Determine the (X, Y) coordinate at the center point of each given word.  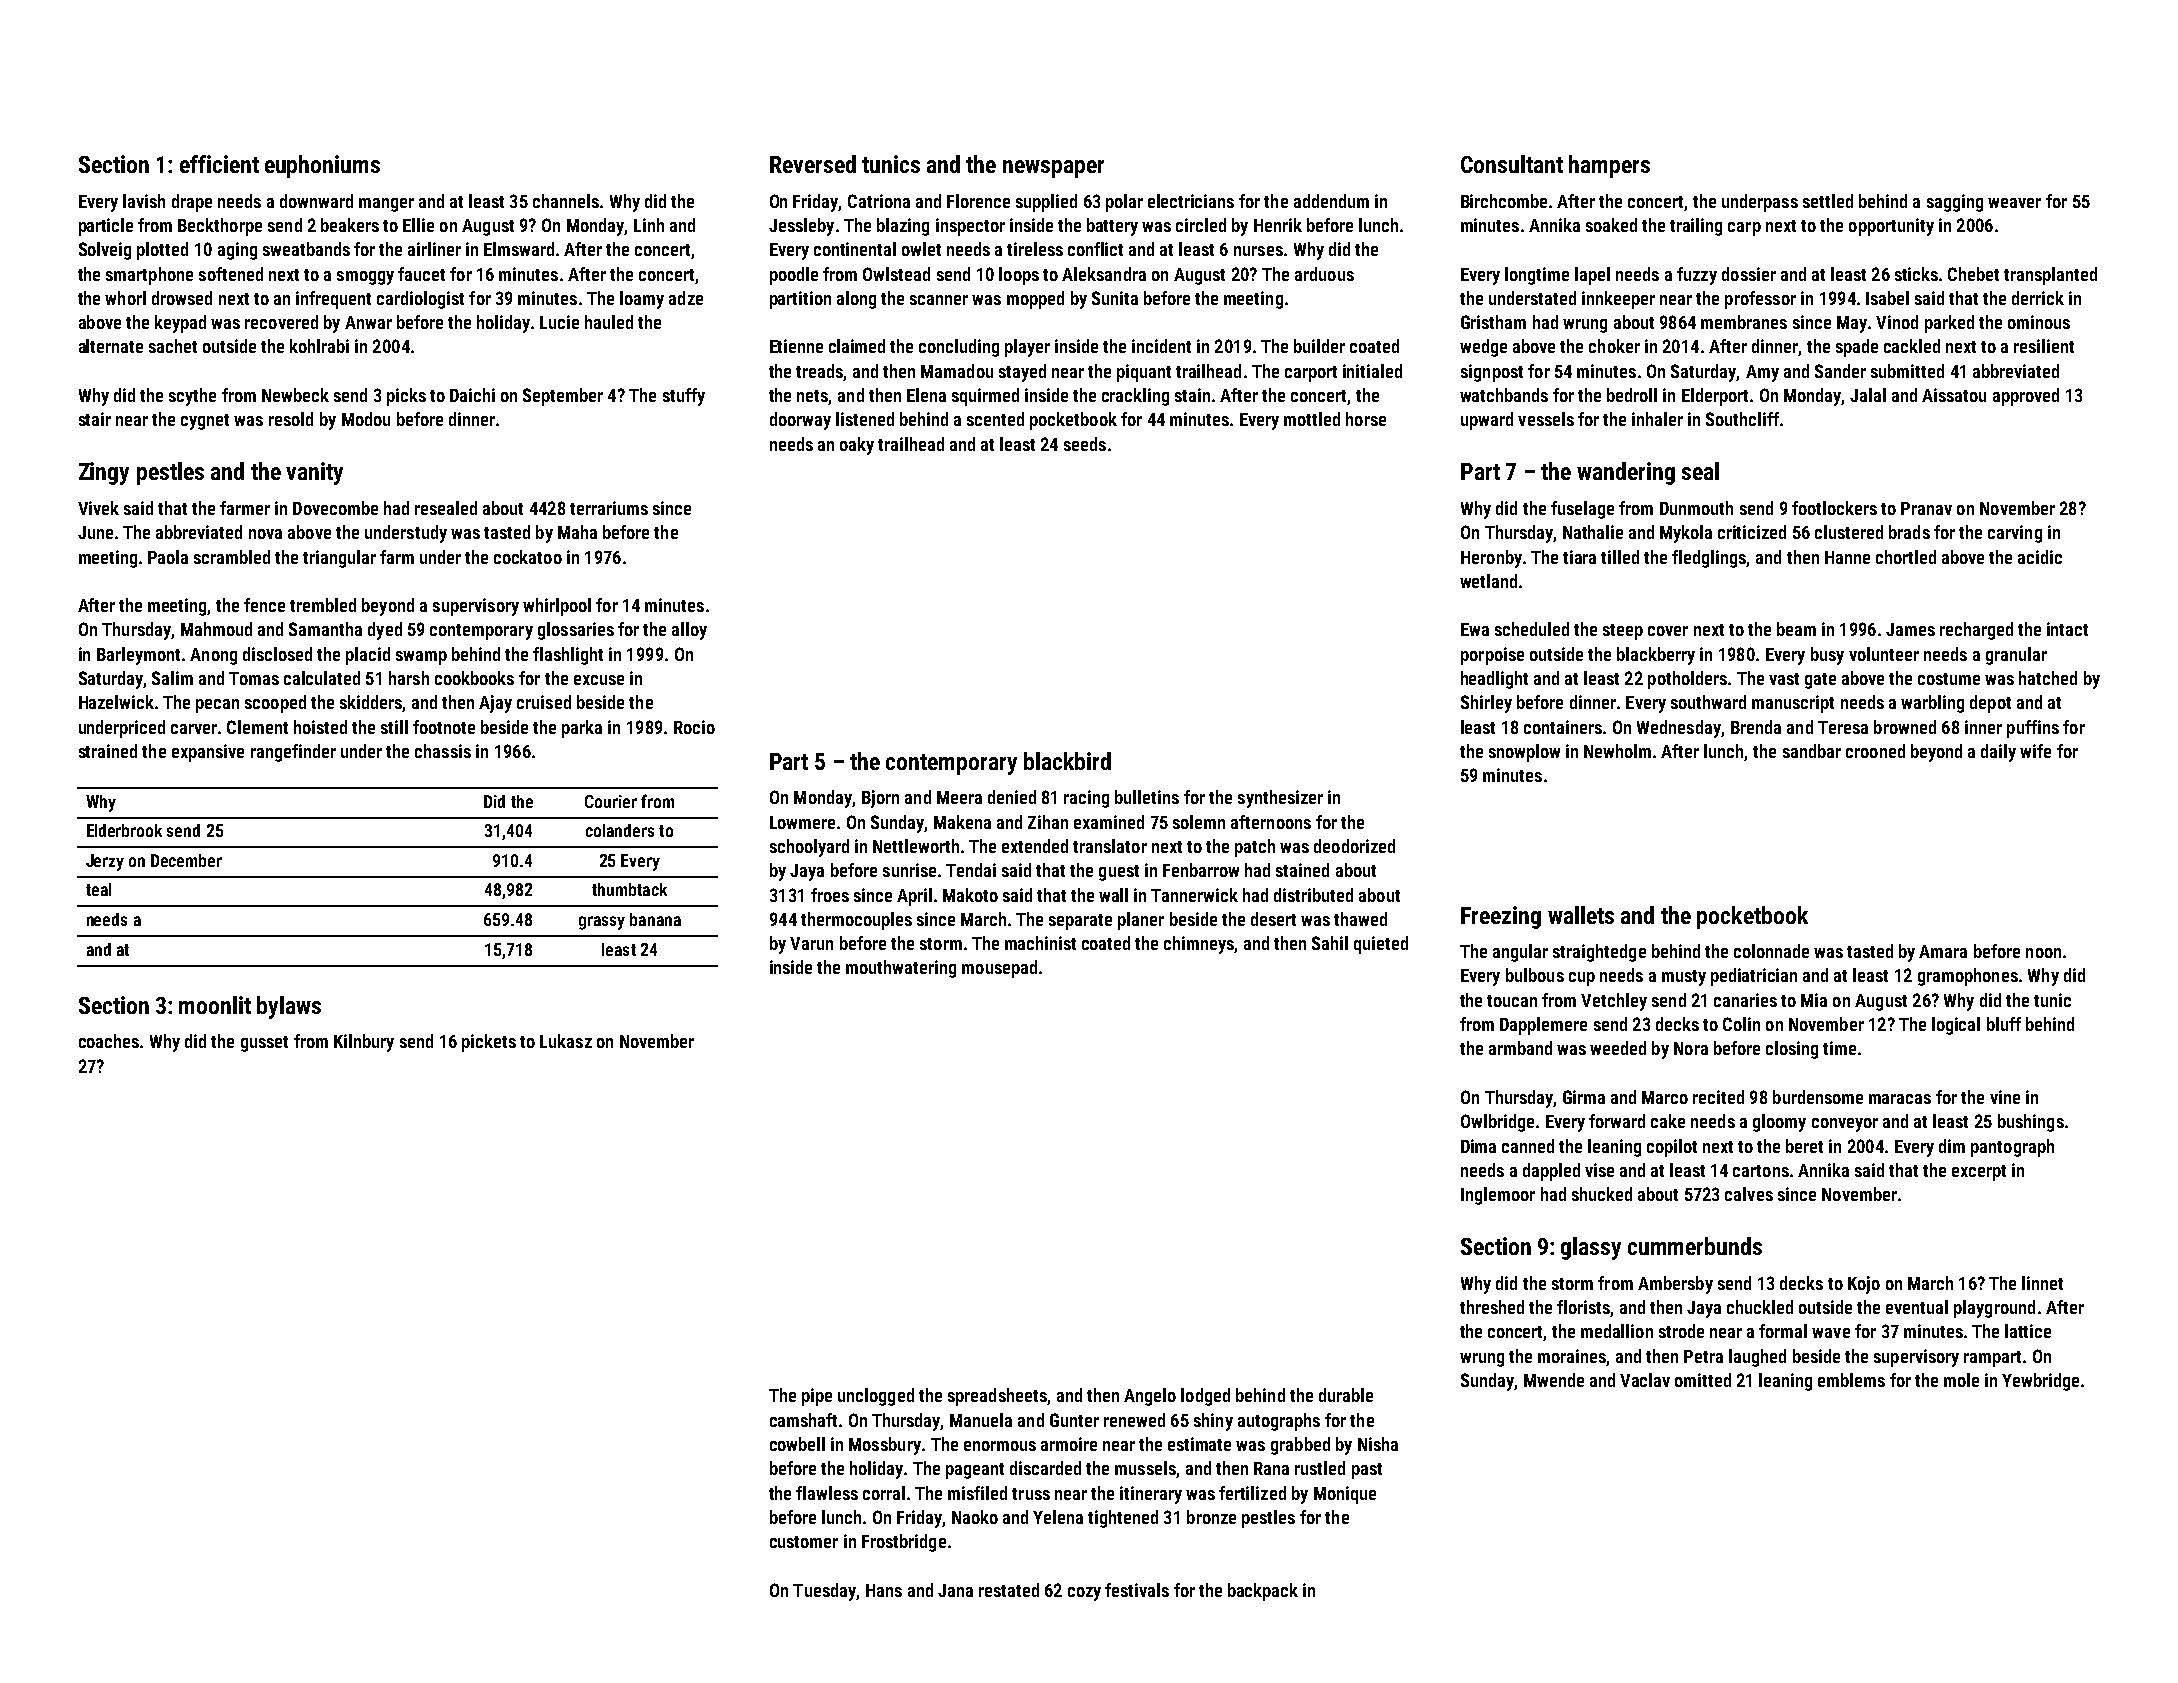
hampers (1609, 166)
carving (2015, 534)
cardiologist (420, 300)
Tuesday (824, 1592)
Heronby (1491, 559)
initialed (1372, 371)
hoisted (320, 727)
